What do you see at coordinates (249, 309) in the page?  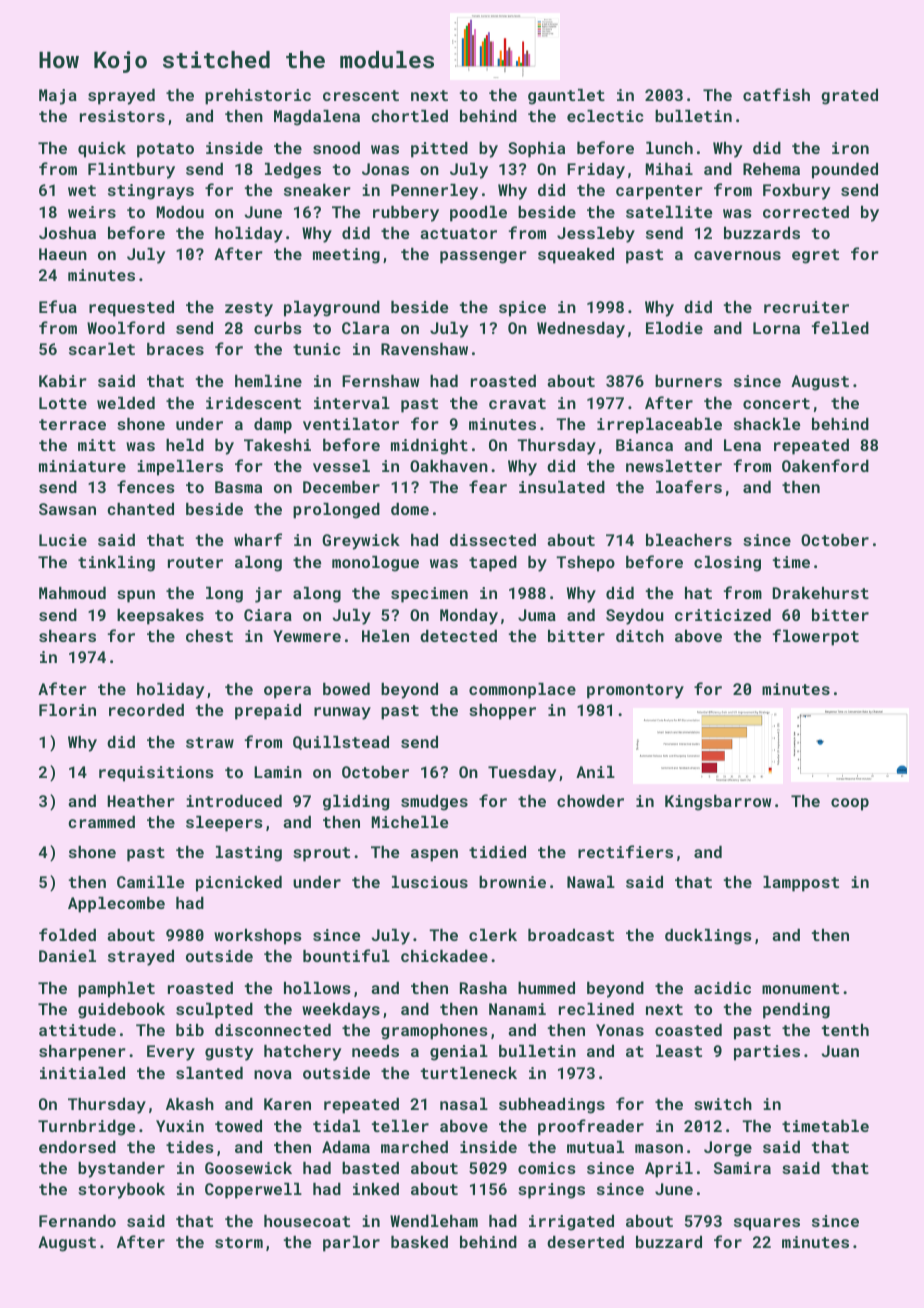 I see `zesty` at bounding box center [249, 309].
